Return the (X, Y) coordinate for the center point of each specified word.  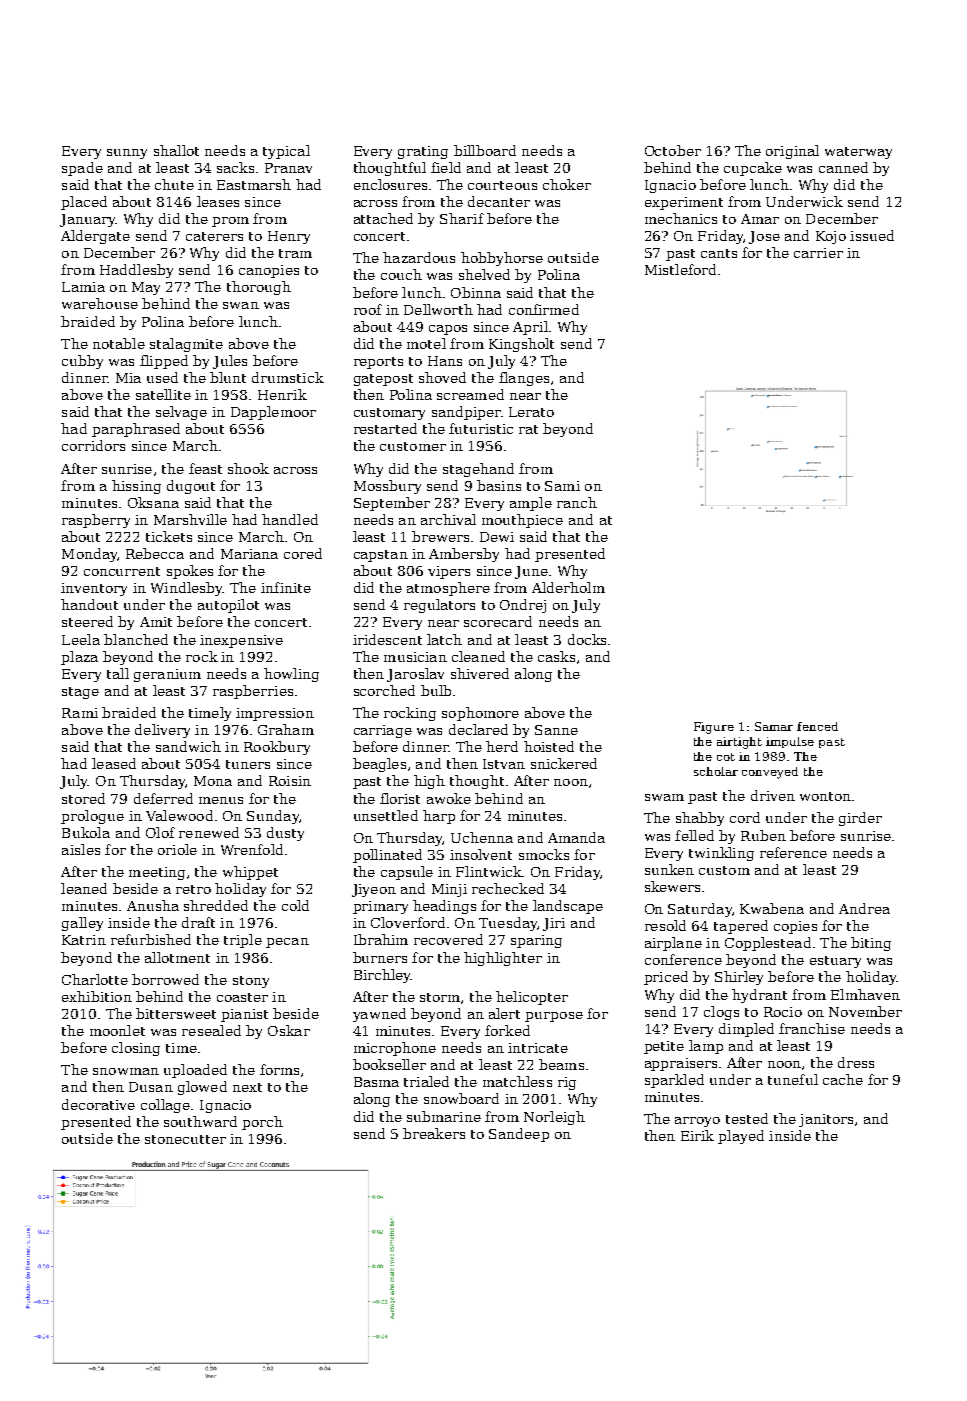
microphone (395, 1049)
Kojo (831, 237)
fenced (817, 726)
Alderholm (568, 587)
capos (448, 330)
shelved (484, 274)
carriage (383, 731)
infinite (286, 587)
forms (279, 1069)
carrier (818, 253)
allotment (177, 957)
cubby (82, 362)
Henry (289, 237)
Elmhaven (865, 994)
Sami (562, 486)
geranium (167, 675)
